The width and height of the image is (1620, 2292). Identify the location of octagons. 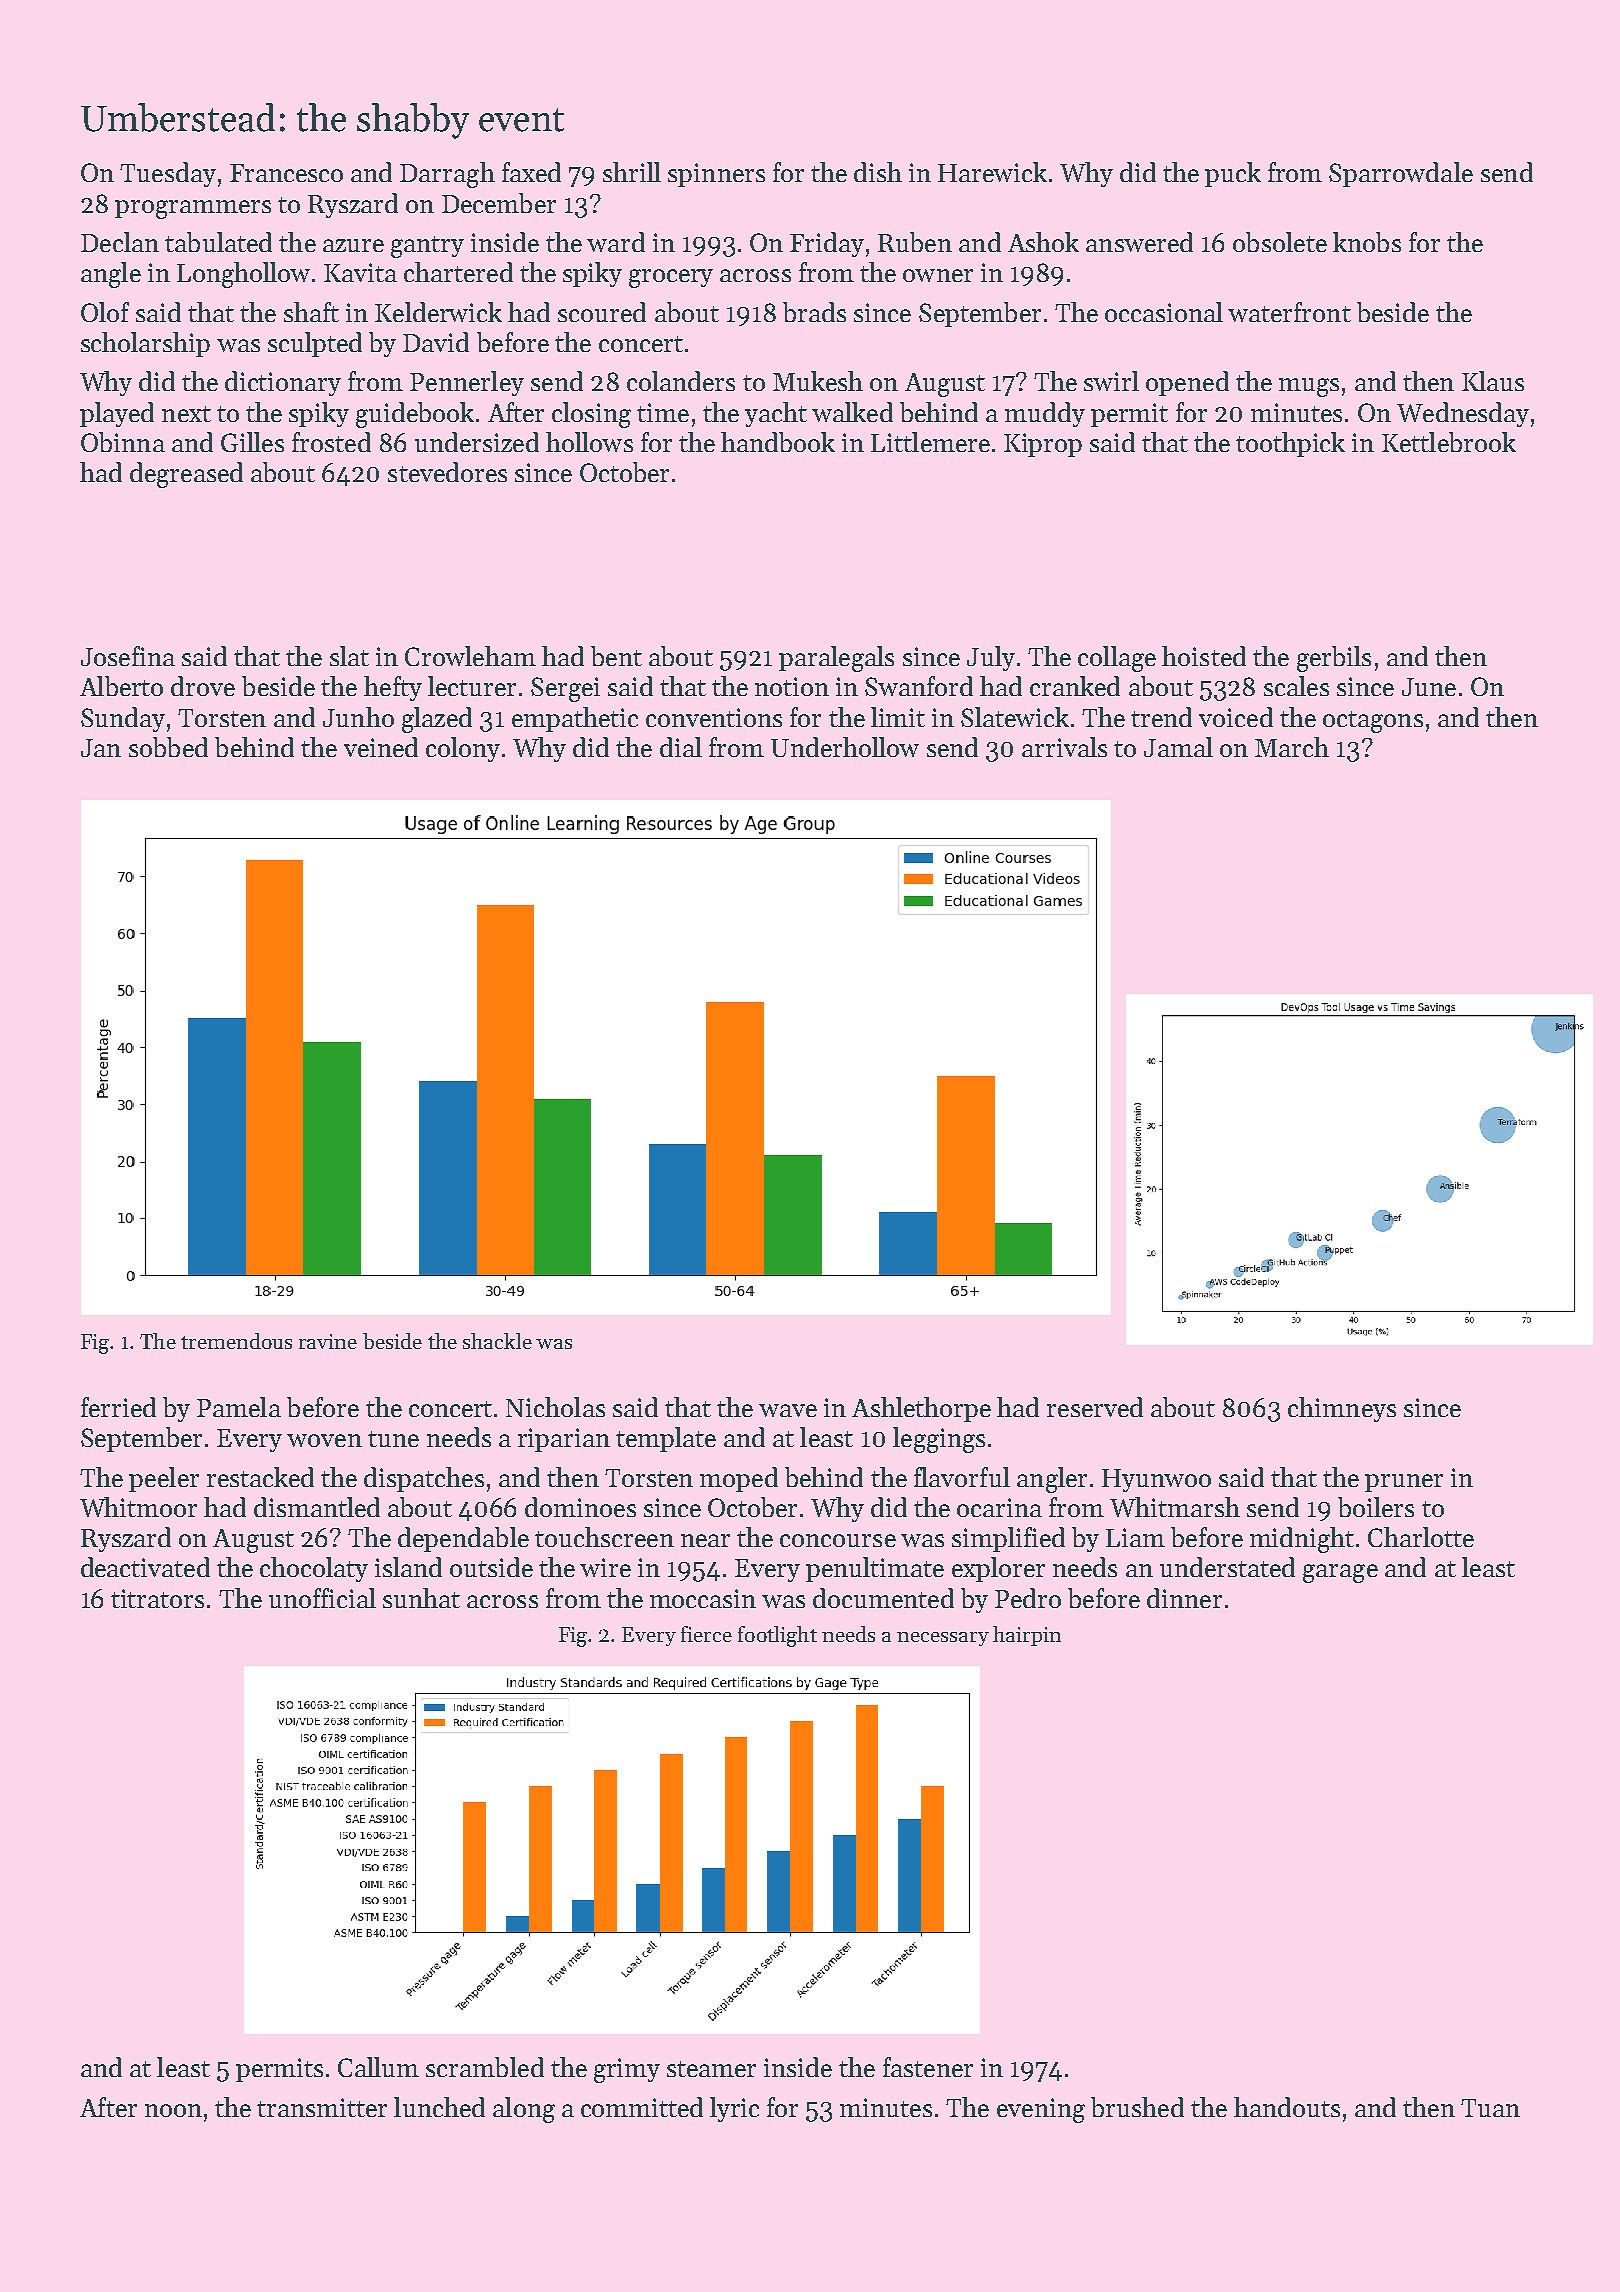
(1373, 722).
